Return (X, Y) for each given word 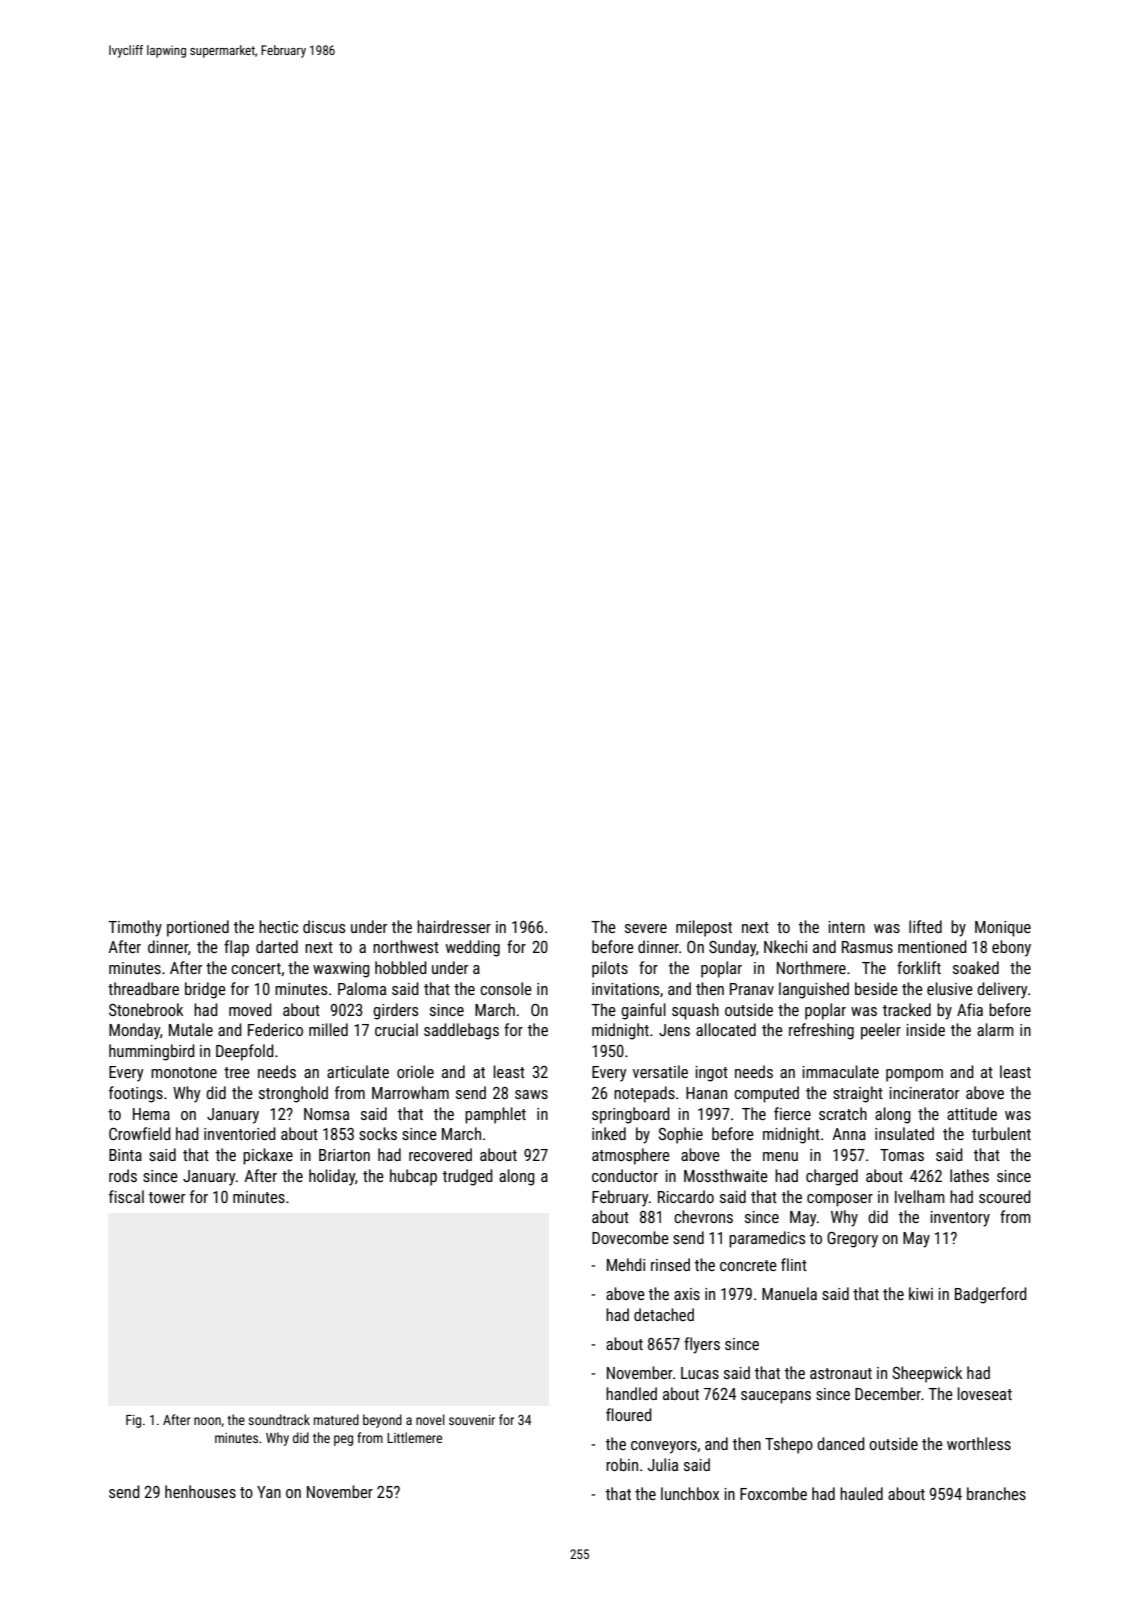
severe (646, 928)
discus (324, 926)
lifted (925, 926)
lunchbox (690, 1493)
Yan (269, 1492)
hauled (861, 1493)
